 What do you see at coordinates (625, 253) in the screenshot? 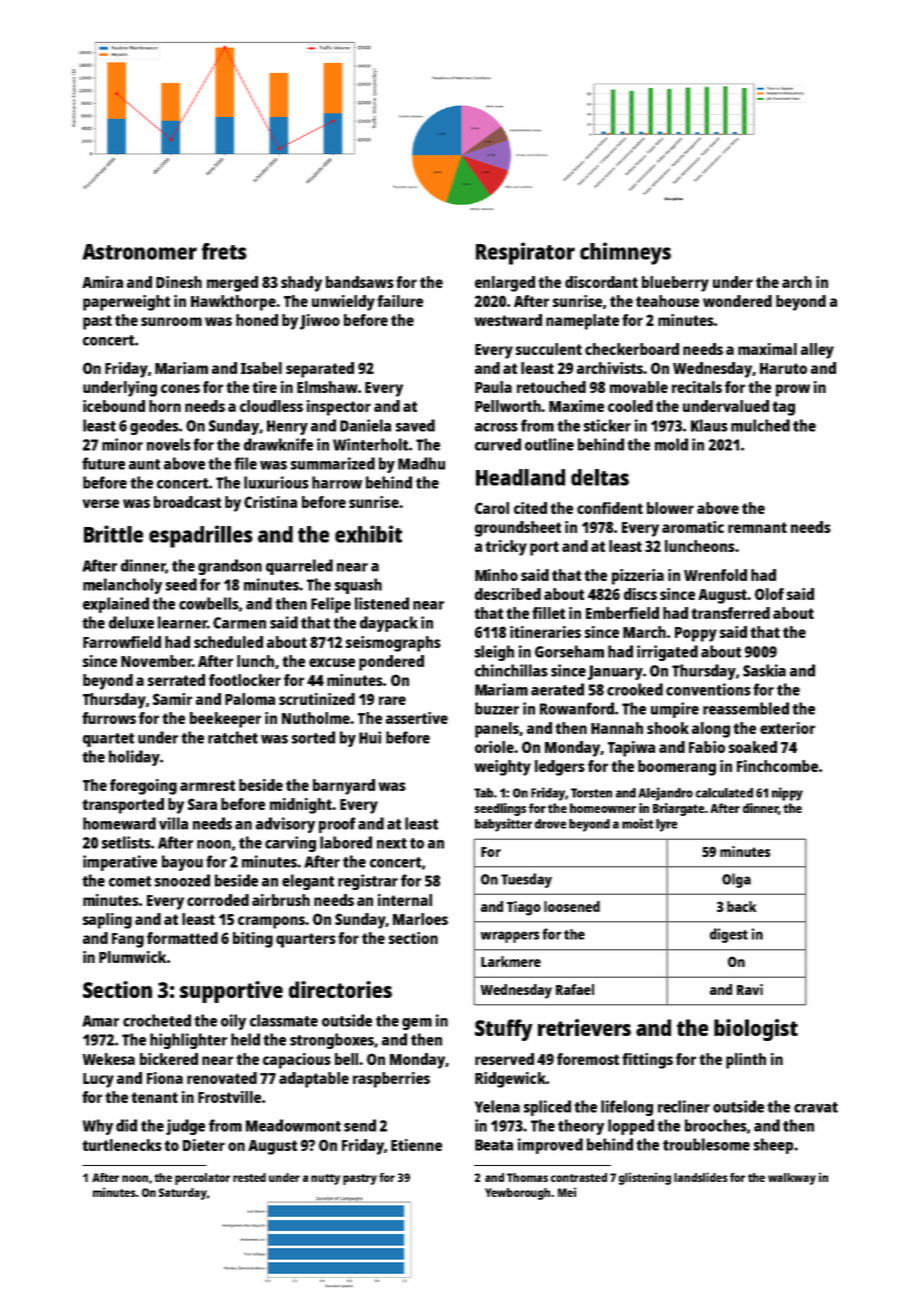
I see `chimneys` at bounding box center [625, 253].
